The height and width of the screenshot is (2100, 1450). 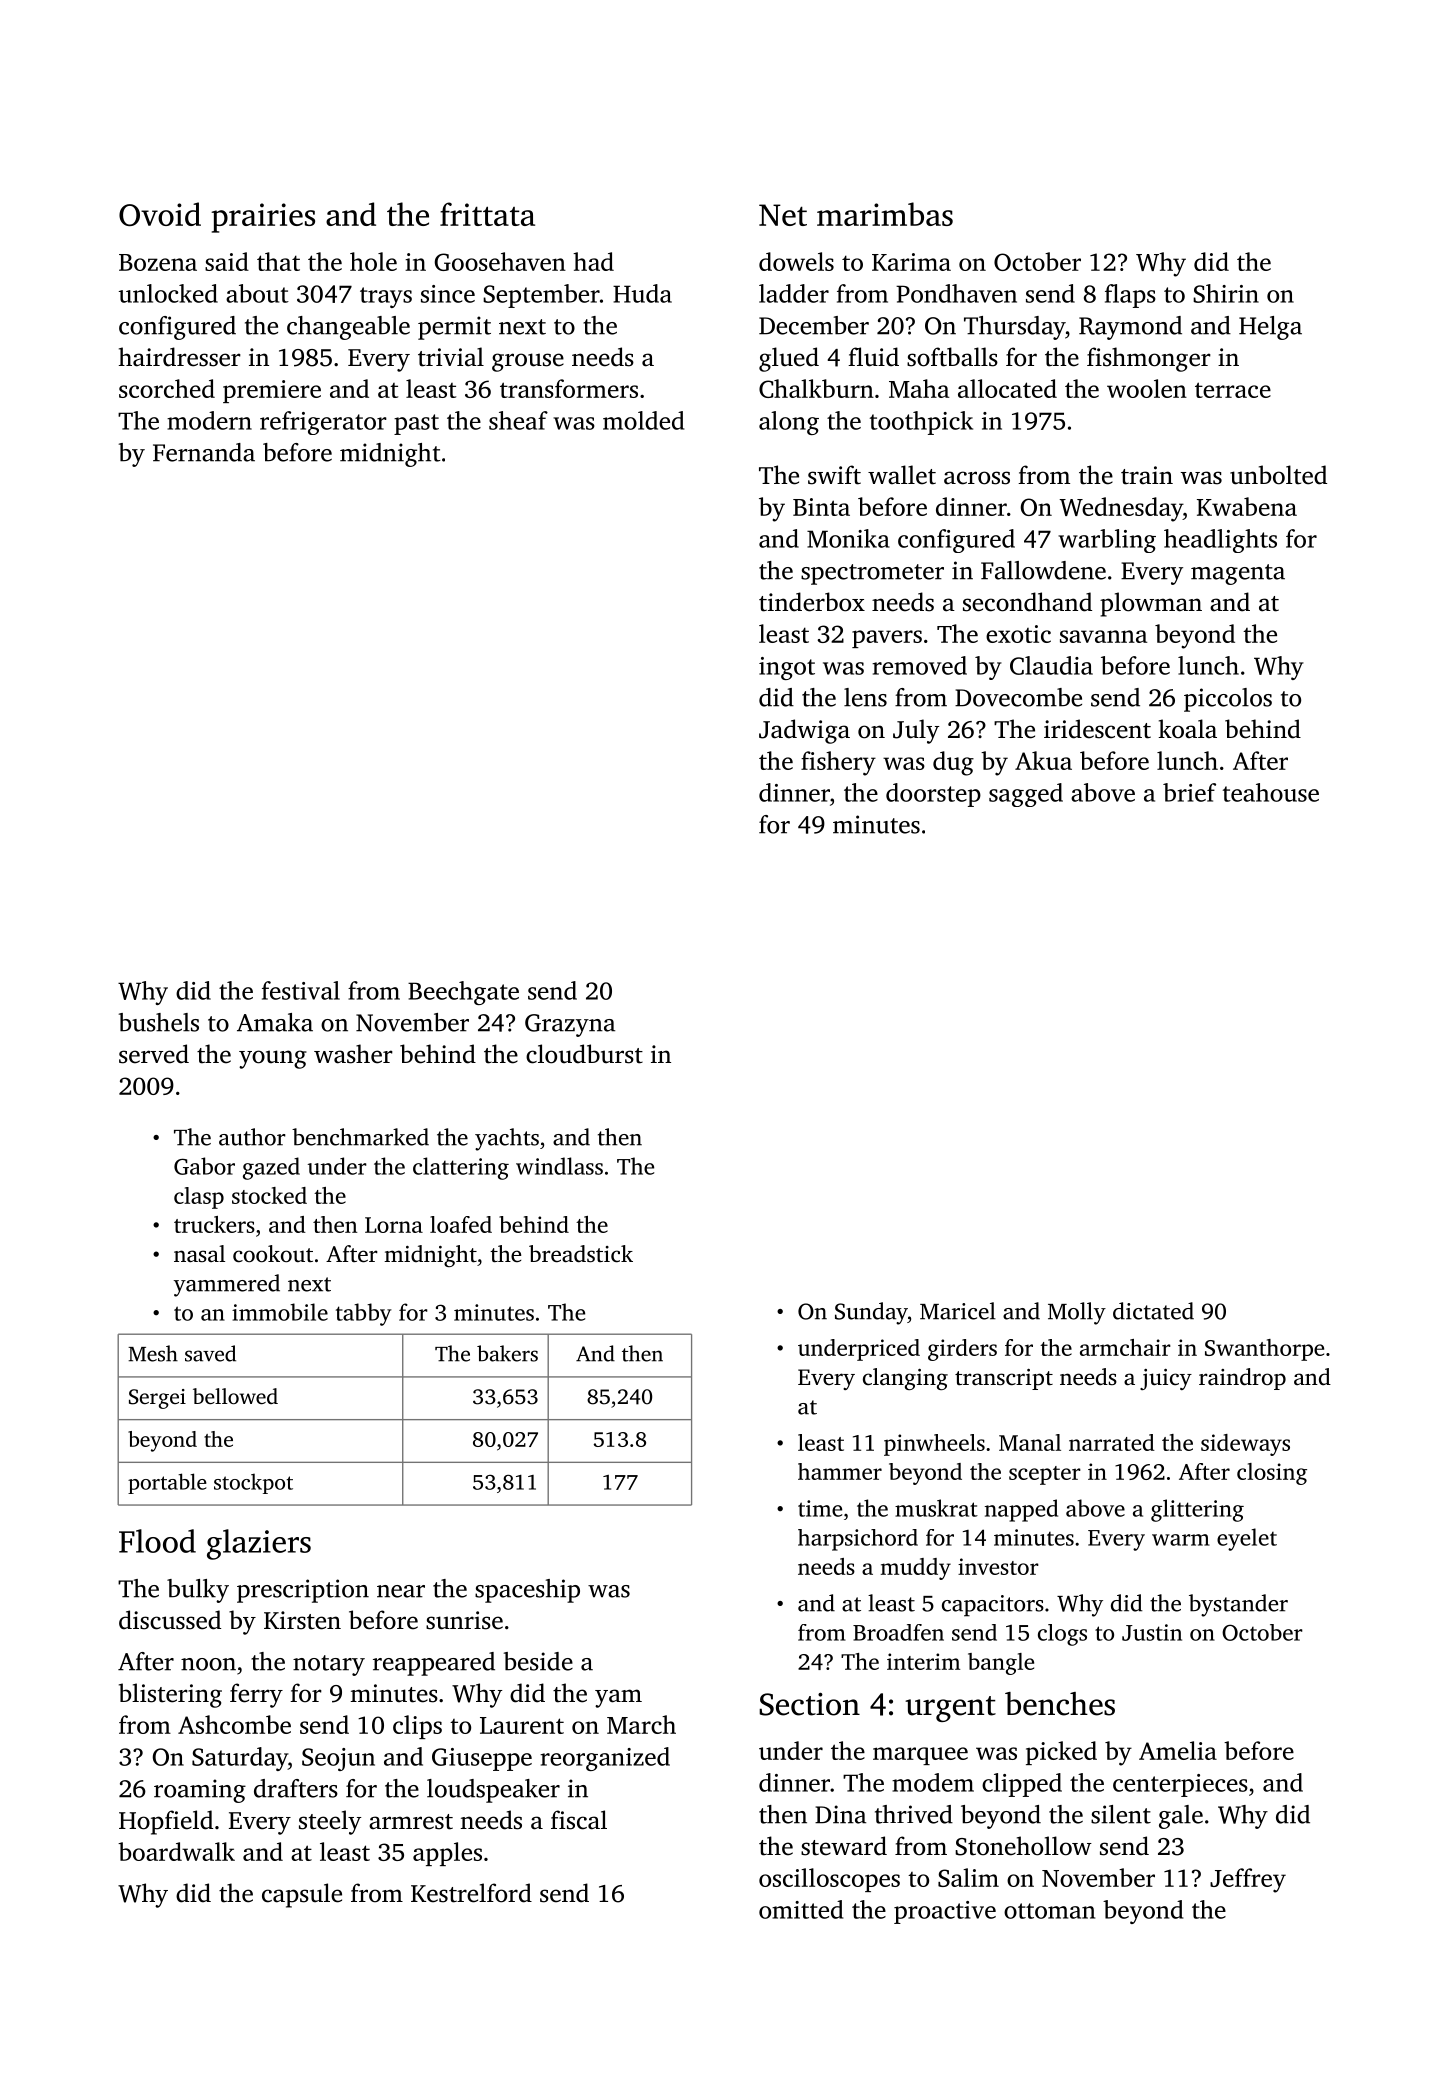 What do you see at coordinates (783, 215) in the screenshot?
I see `Net` at bounding box center [783, 215].
